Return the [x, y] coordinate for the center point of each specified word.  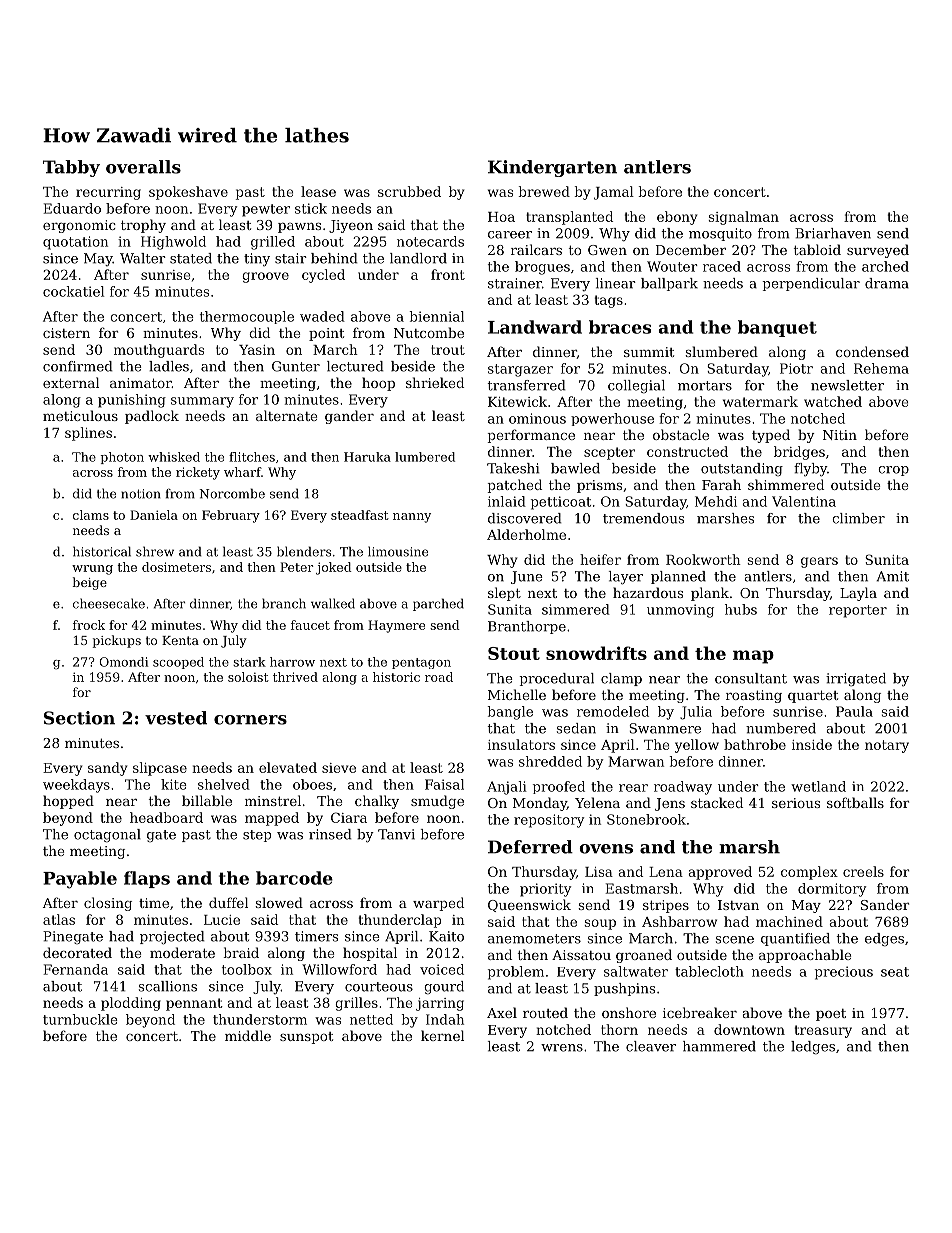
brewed [544, 191]
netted [371, 1019]
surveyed [878, 251]
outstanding [742, 469]
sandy [108, 769]
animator [141, 383]
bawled [575, 468]
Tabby [71, 168]
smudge [437, 802]
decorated [77, 952]
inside [812, 744]
